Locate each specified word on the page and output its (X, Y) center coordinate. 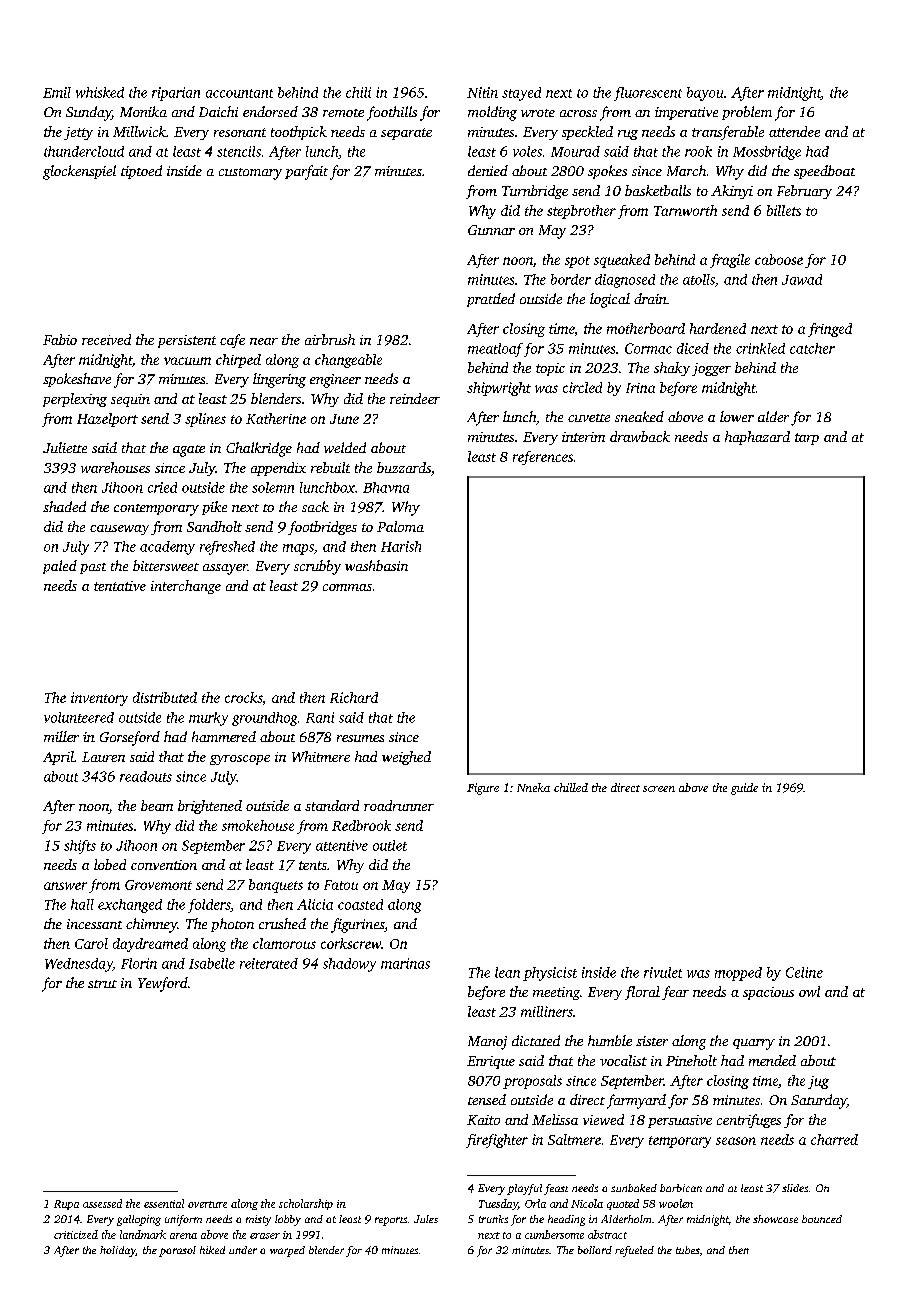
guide (744, 789)
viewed (603, 1119)
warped (287, 1251)
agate (189, 451)
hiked (212, 1250)
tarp (807, 439)
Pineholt (691, 1060)
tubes (687, 1250)
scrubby (317, 567)
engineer (335, 381)
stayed (521, 94)
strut (102, 984)
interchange (186, 587)
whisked (100, 92)
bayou (705, 94)
